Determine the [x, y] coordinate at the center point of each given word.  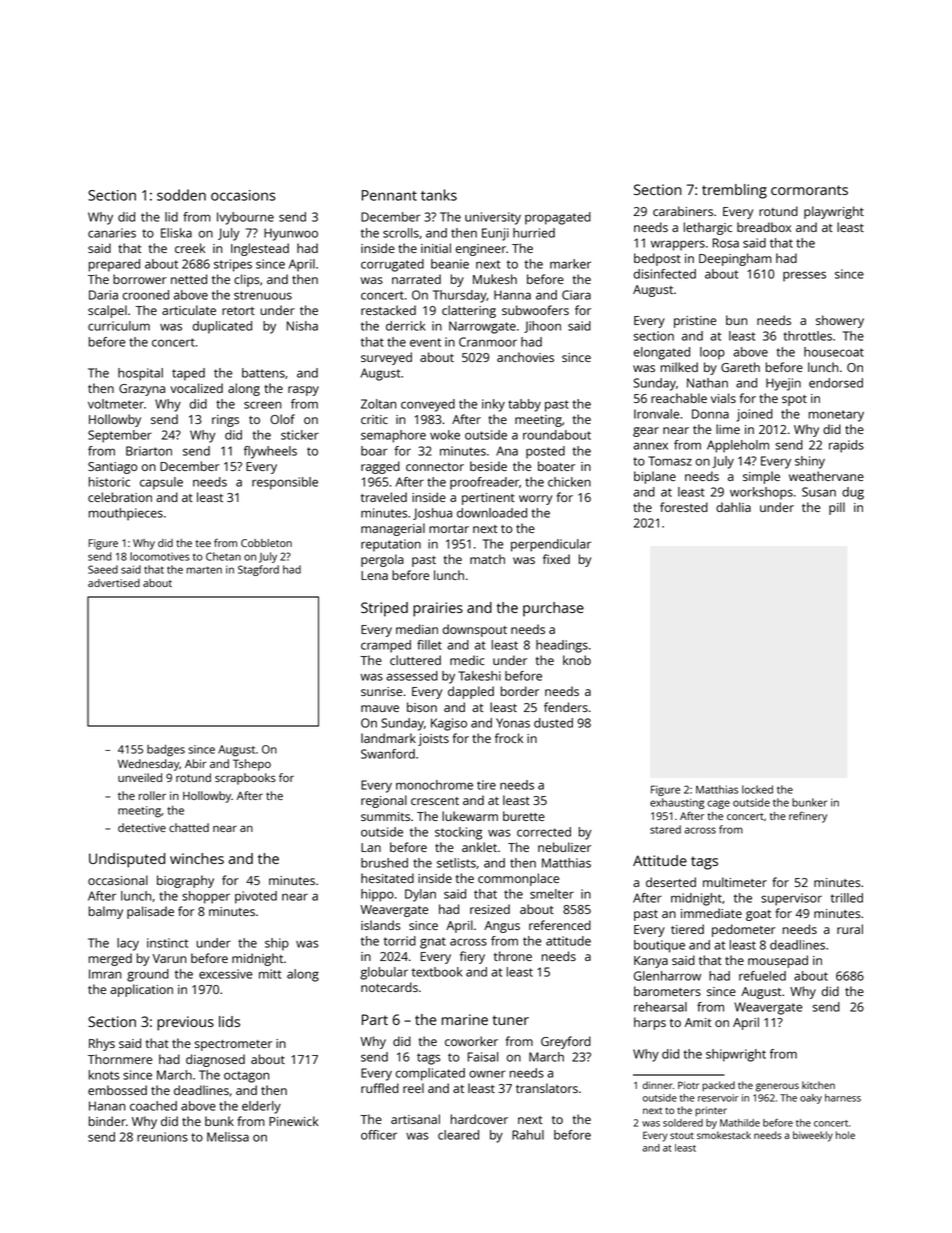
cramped [386, 646]
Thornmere [120, 1059]
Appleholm [738, 446]
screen [262, 405]
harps [650, 1023]
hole [845, 1135]
